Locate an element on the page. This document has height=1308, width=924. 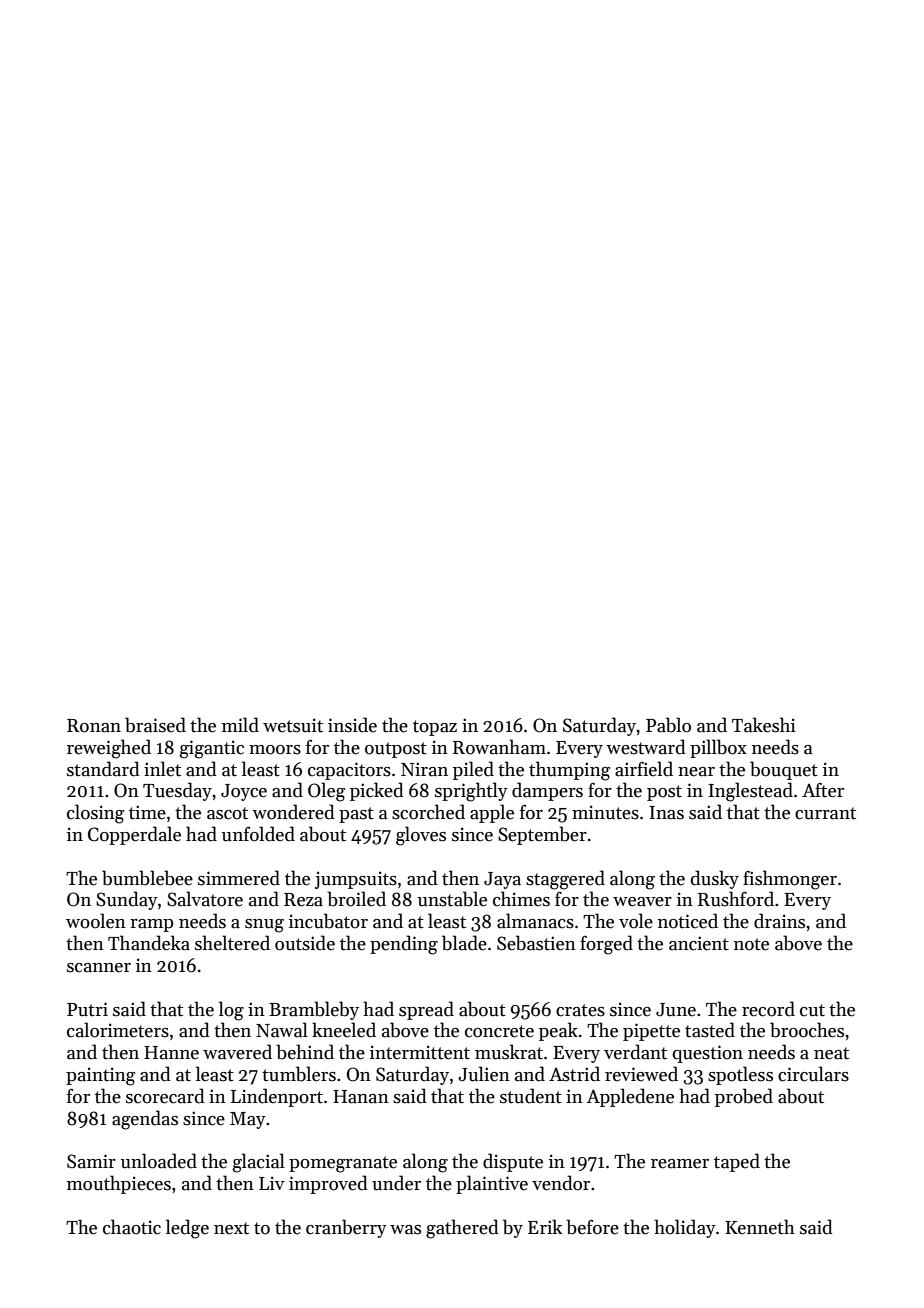
cranberry is located at coordinates (346, 1228).
